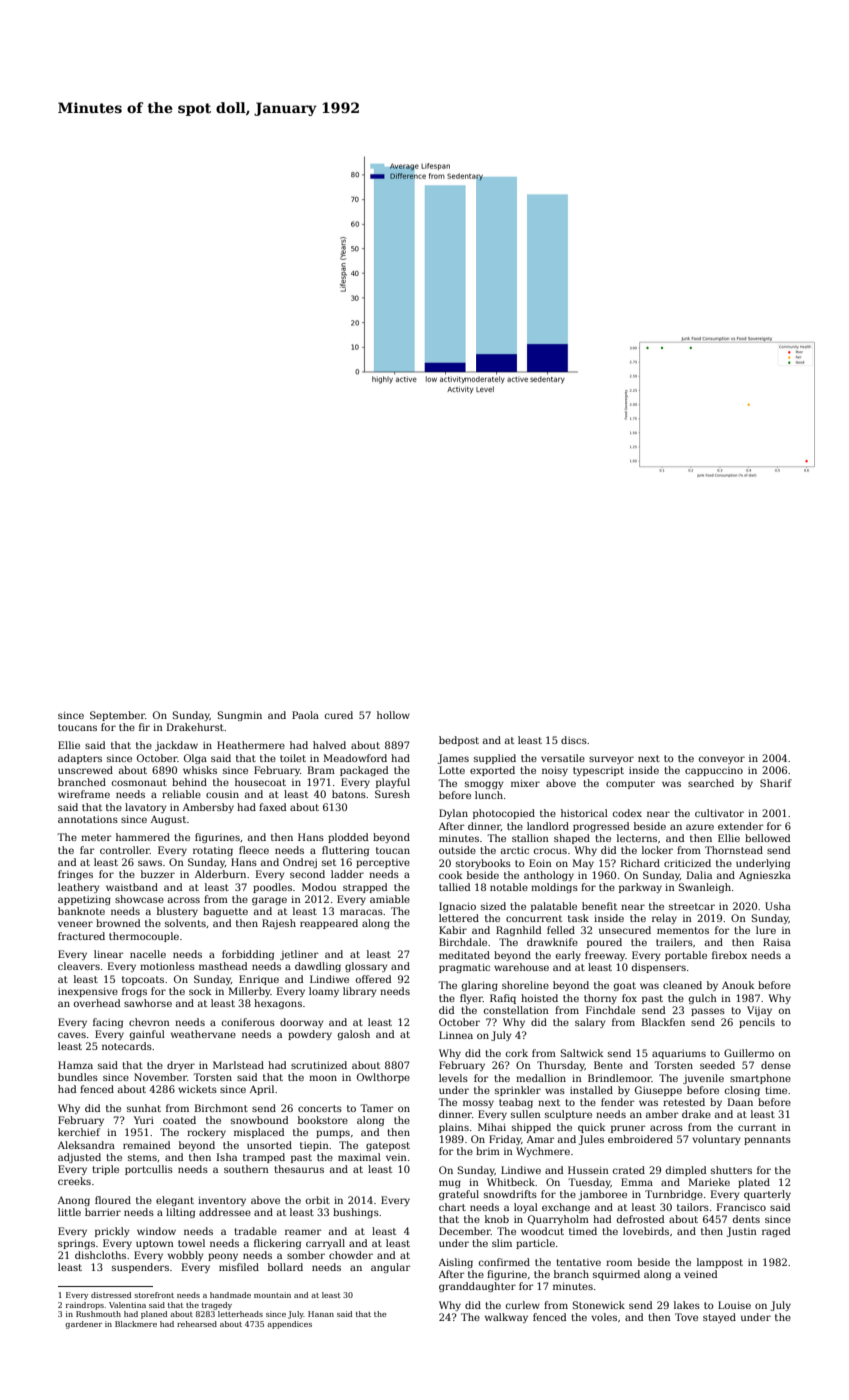 This document has width=849, height=1400. I want to click on batons, so click(349, 794).
